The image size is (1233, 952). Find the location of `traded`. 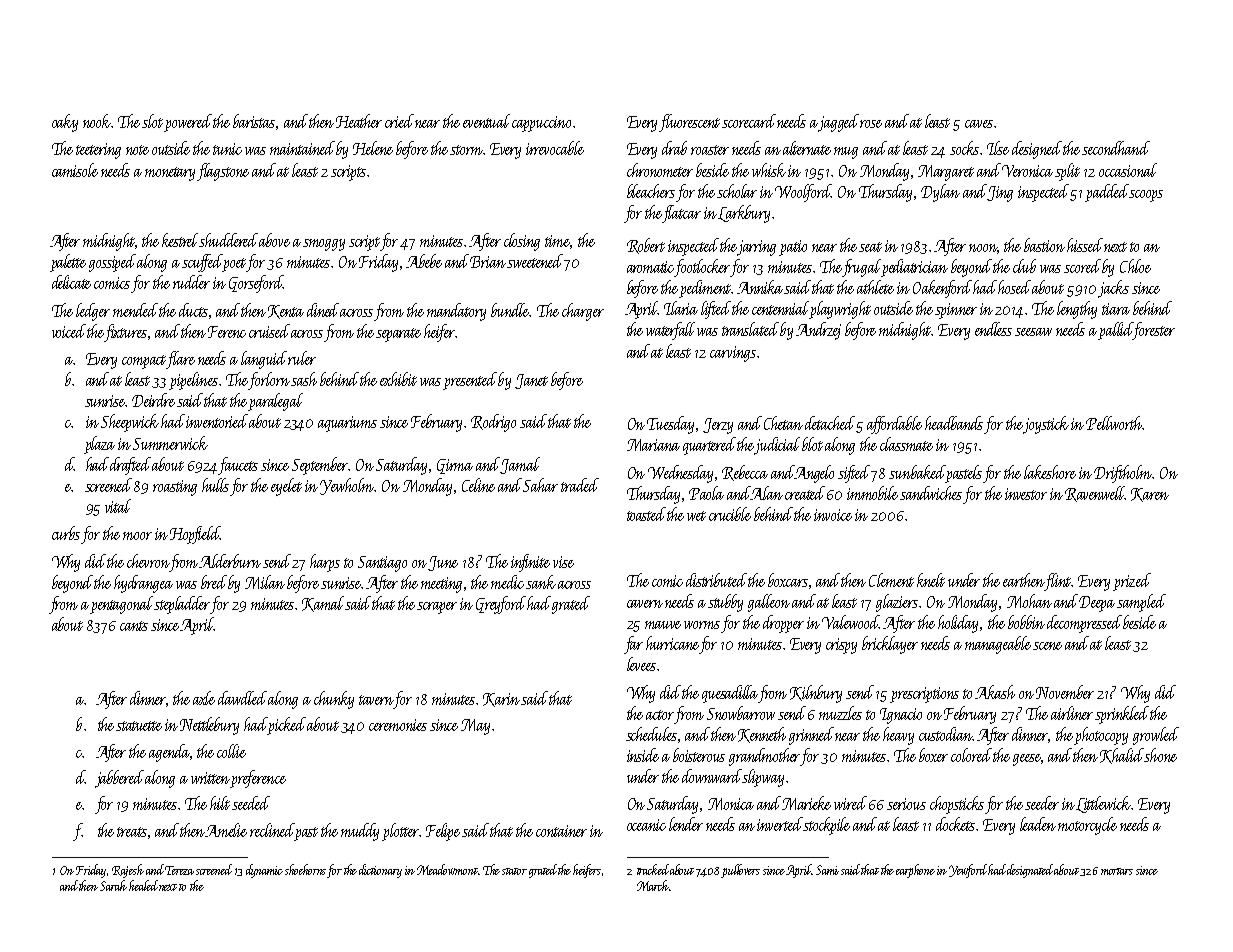

traded is located at coordinates (580, 485).
